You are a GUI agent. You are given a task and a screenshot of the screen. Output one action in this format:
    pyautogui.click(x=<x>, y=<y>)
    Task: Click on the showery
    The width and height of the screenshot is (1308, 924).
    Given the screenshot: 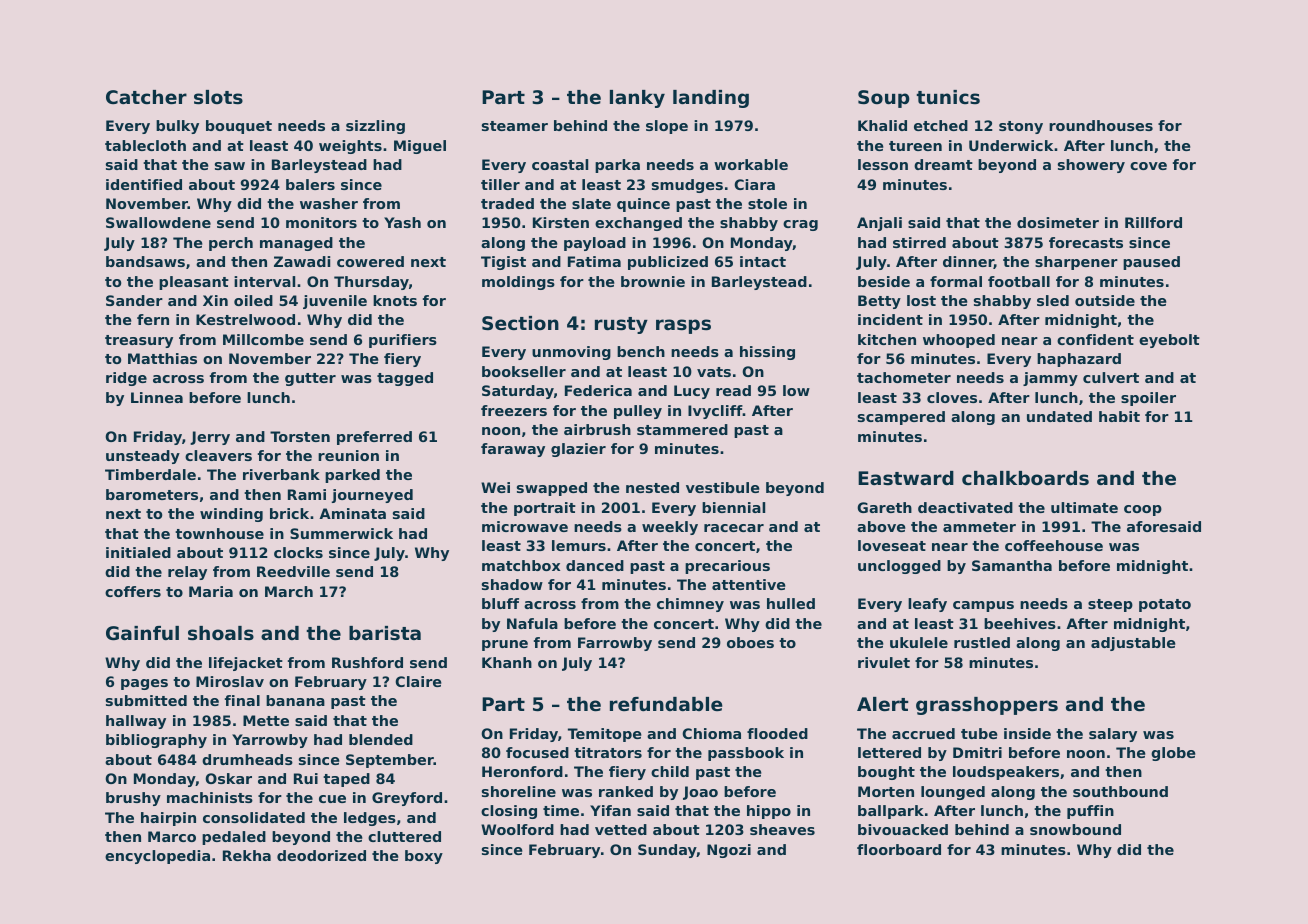 What is the action you would take?
    pyautogui.click(x=1091, y=166)
